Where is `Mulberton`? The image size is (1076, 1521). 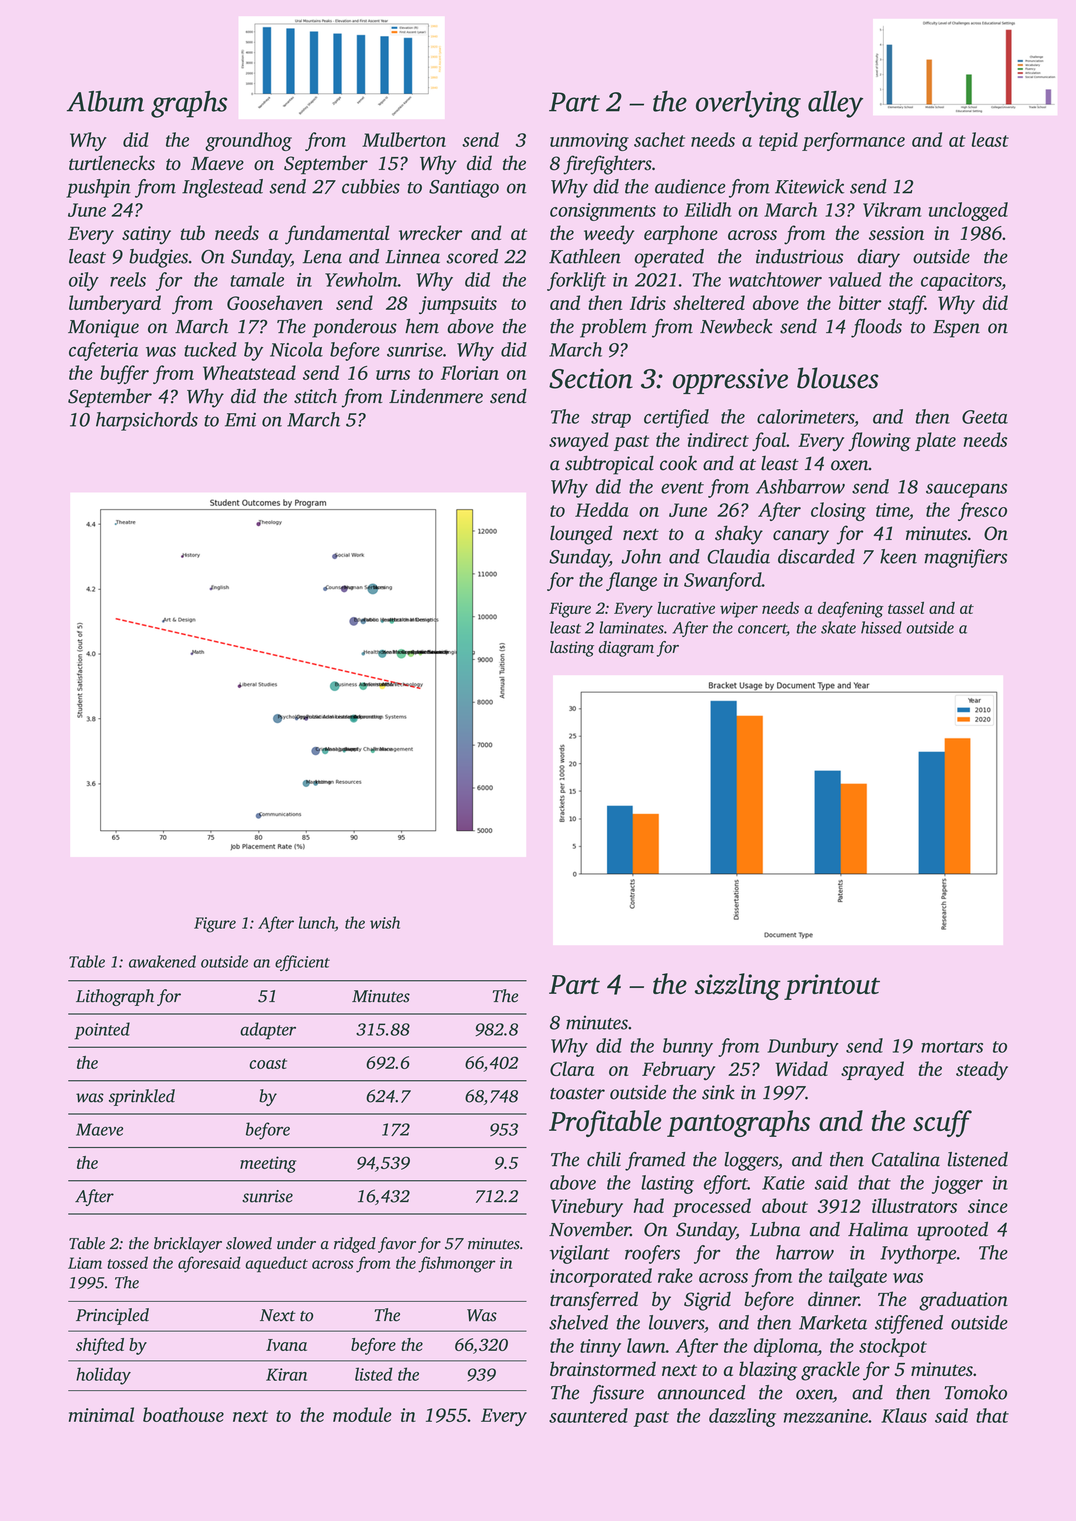
Mulberton is located at coordinates (404, 139).
